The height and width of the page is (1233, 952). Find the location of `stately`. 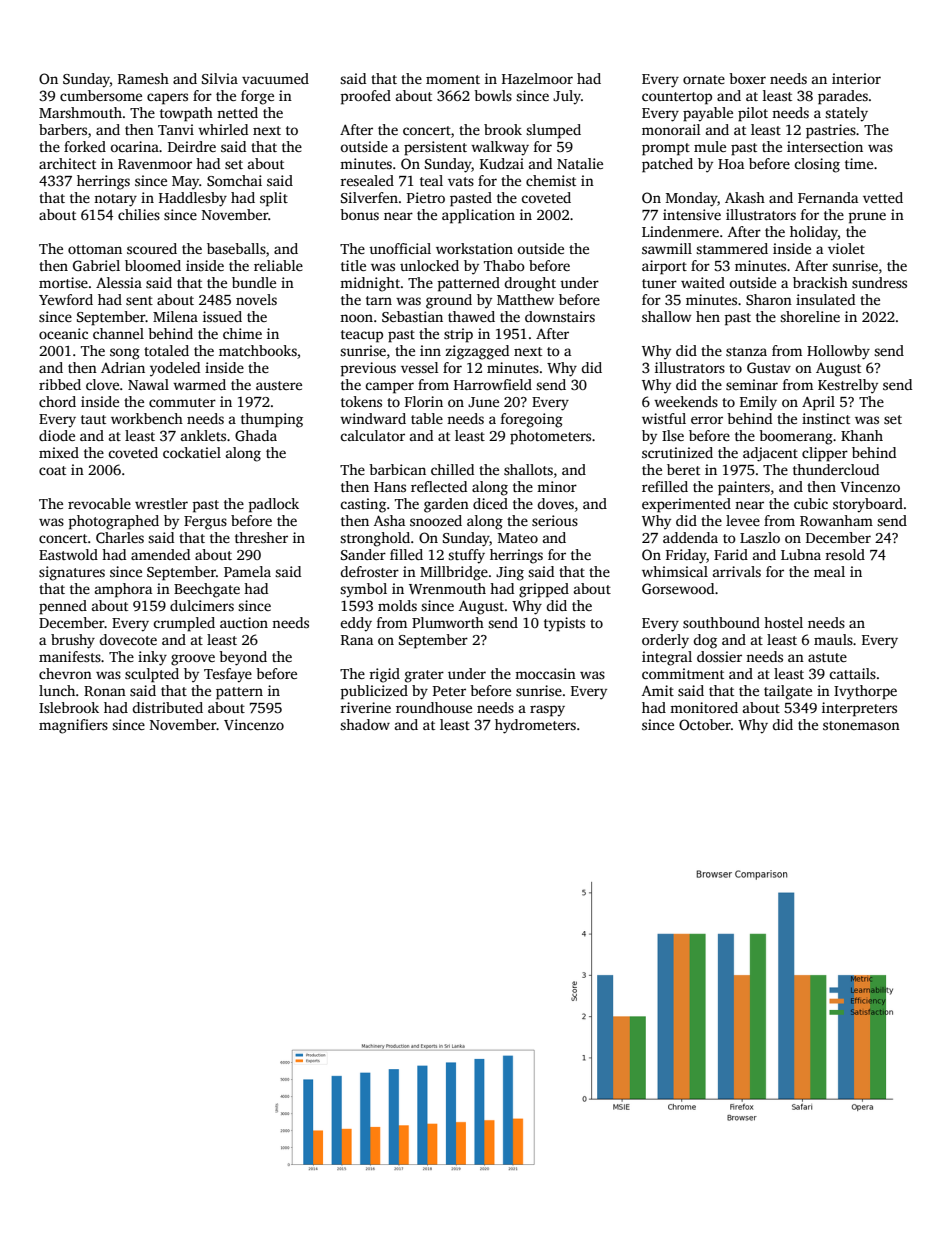

stately is located at coordinates (846, 114).
